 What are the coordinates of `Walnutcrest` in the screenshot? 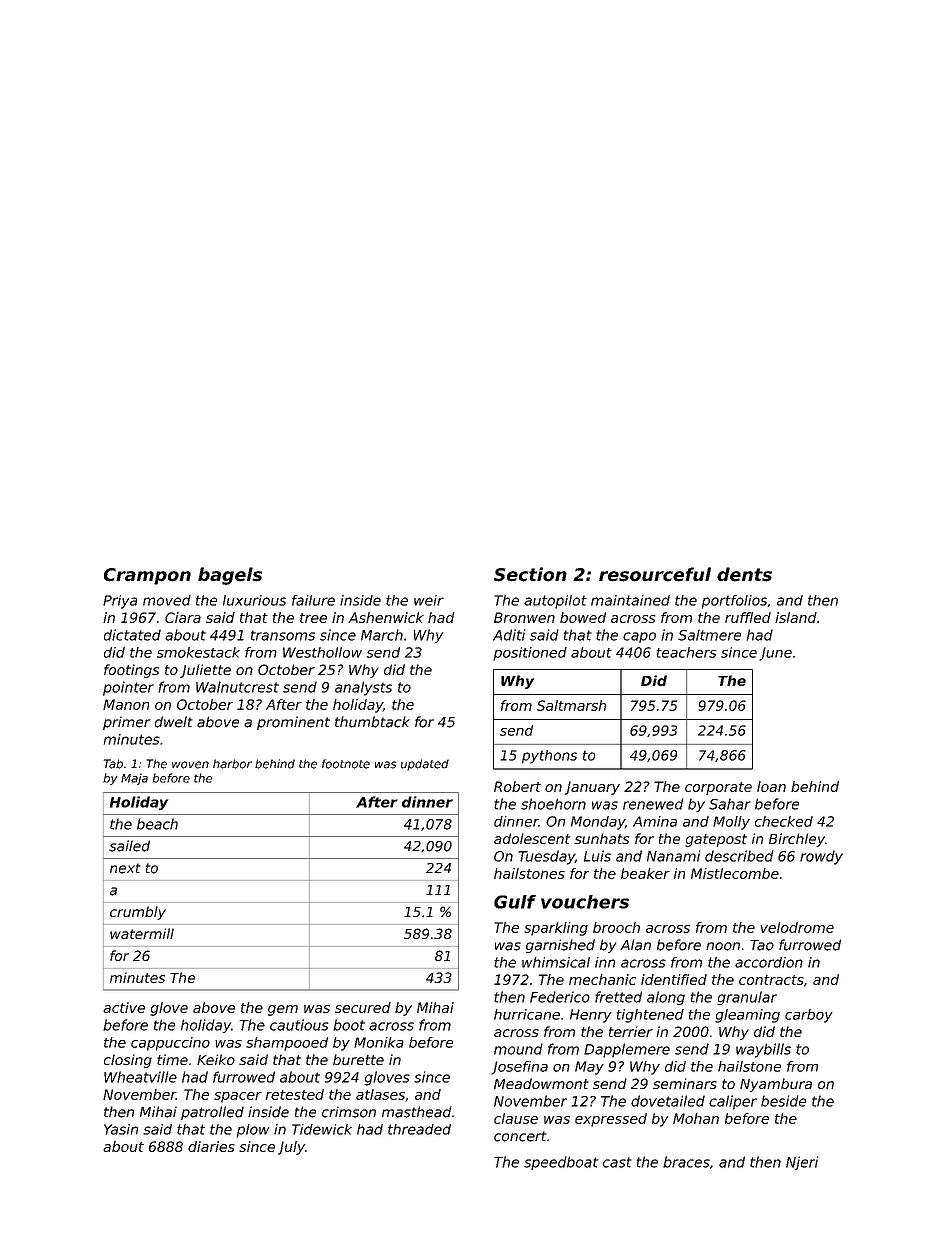 It's located at (237, 687).
